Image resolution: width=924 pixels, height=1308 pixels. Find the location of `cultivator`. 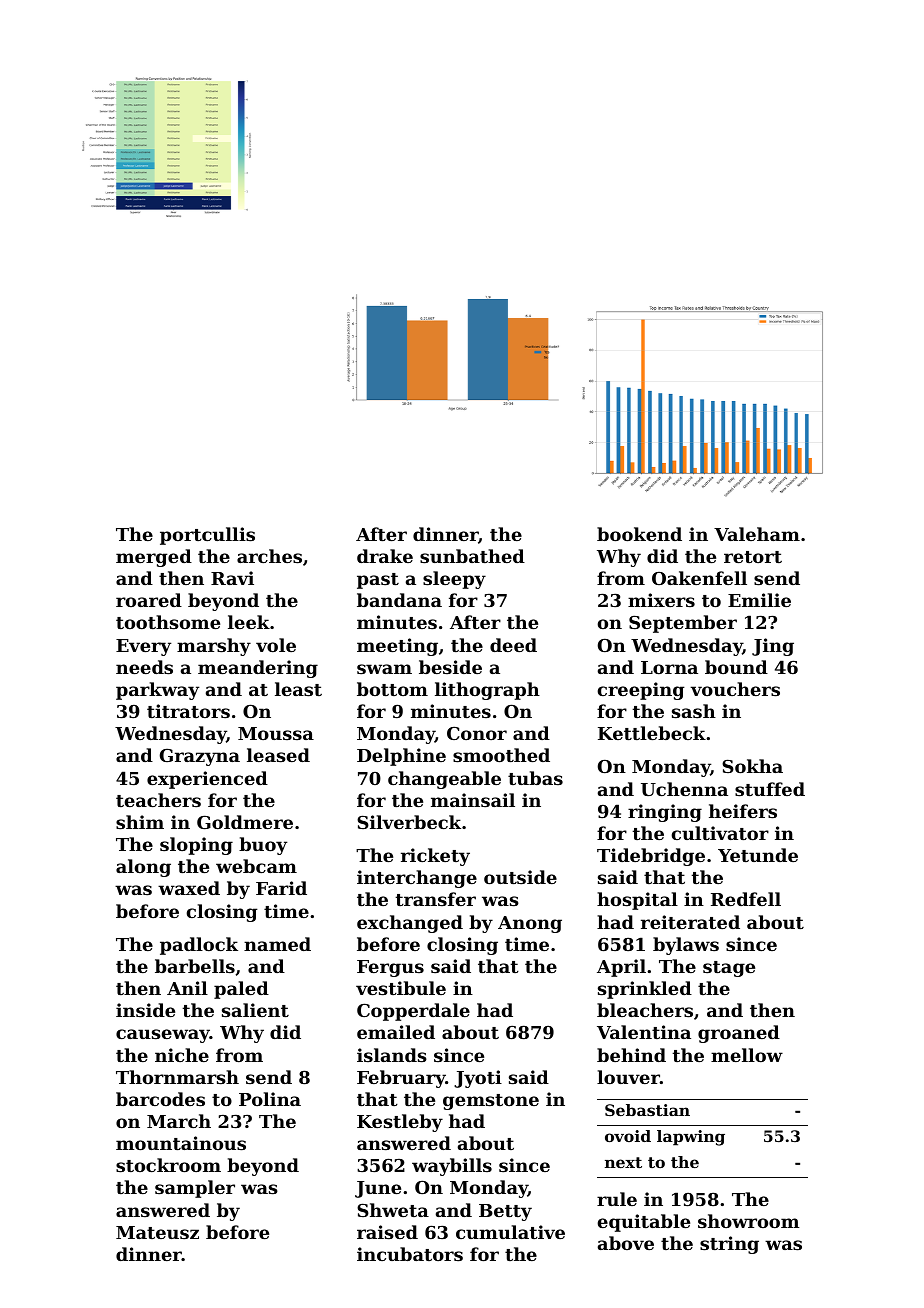

cultivator is located at coordinates (720, 833).
